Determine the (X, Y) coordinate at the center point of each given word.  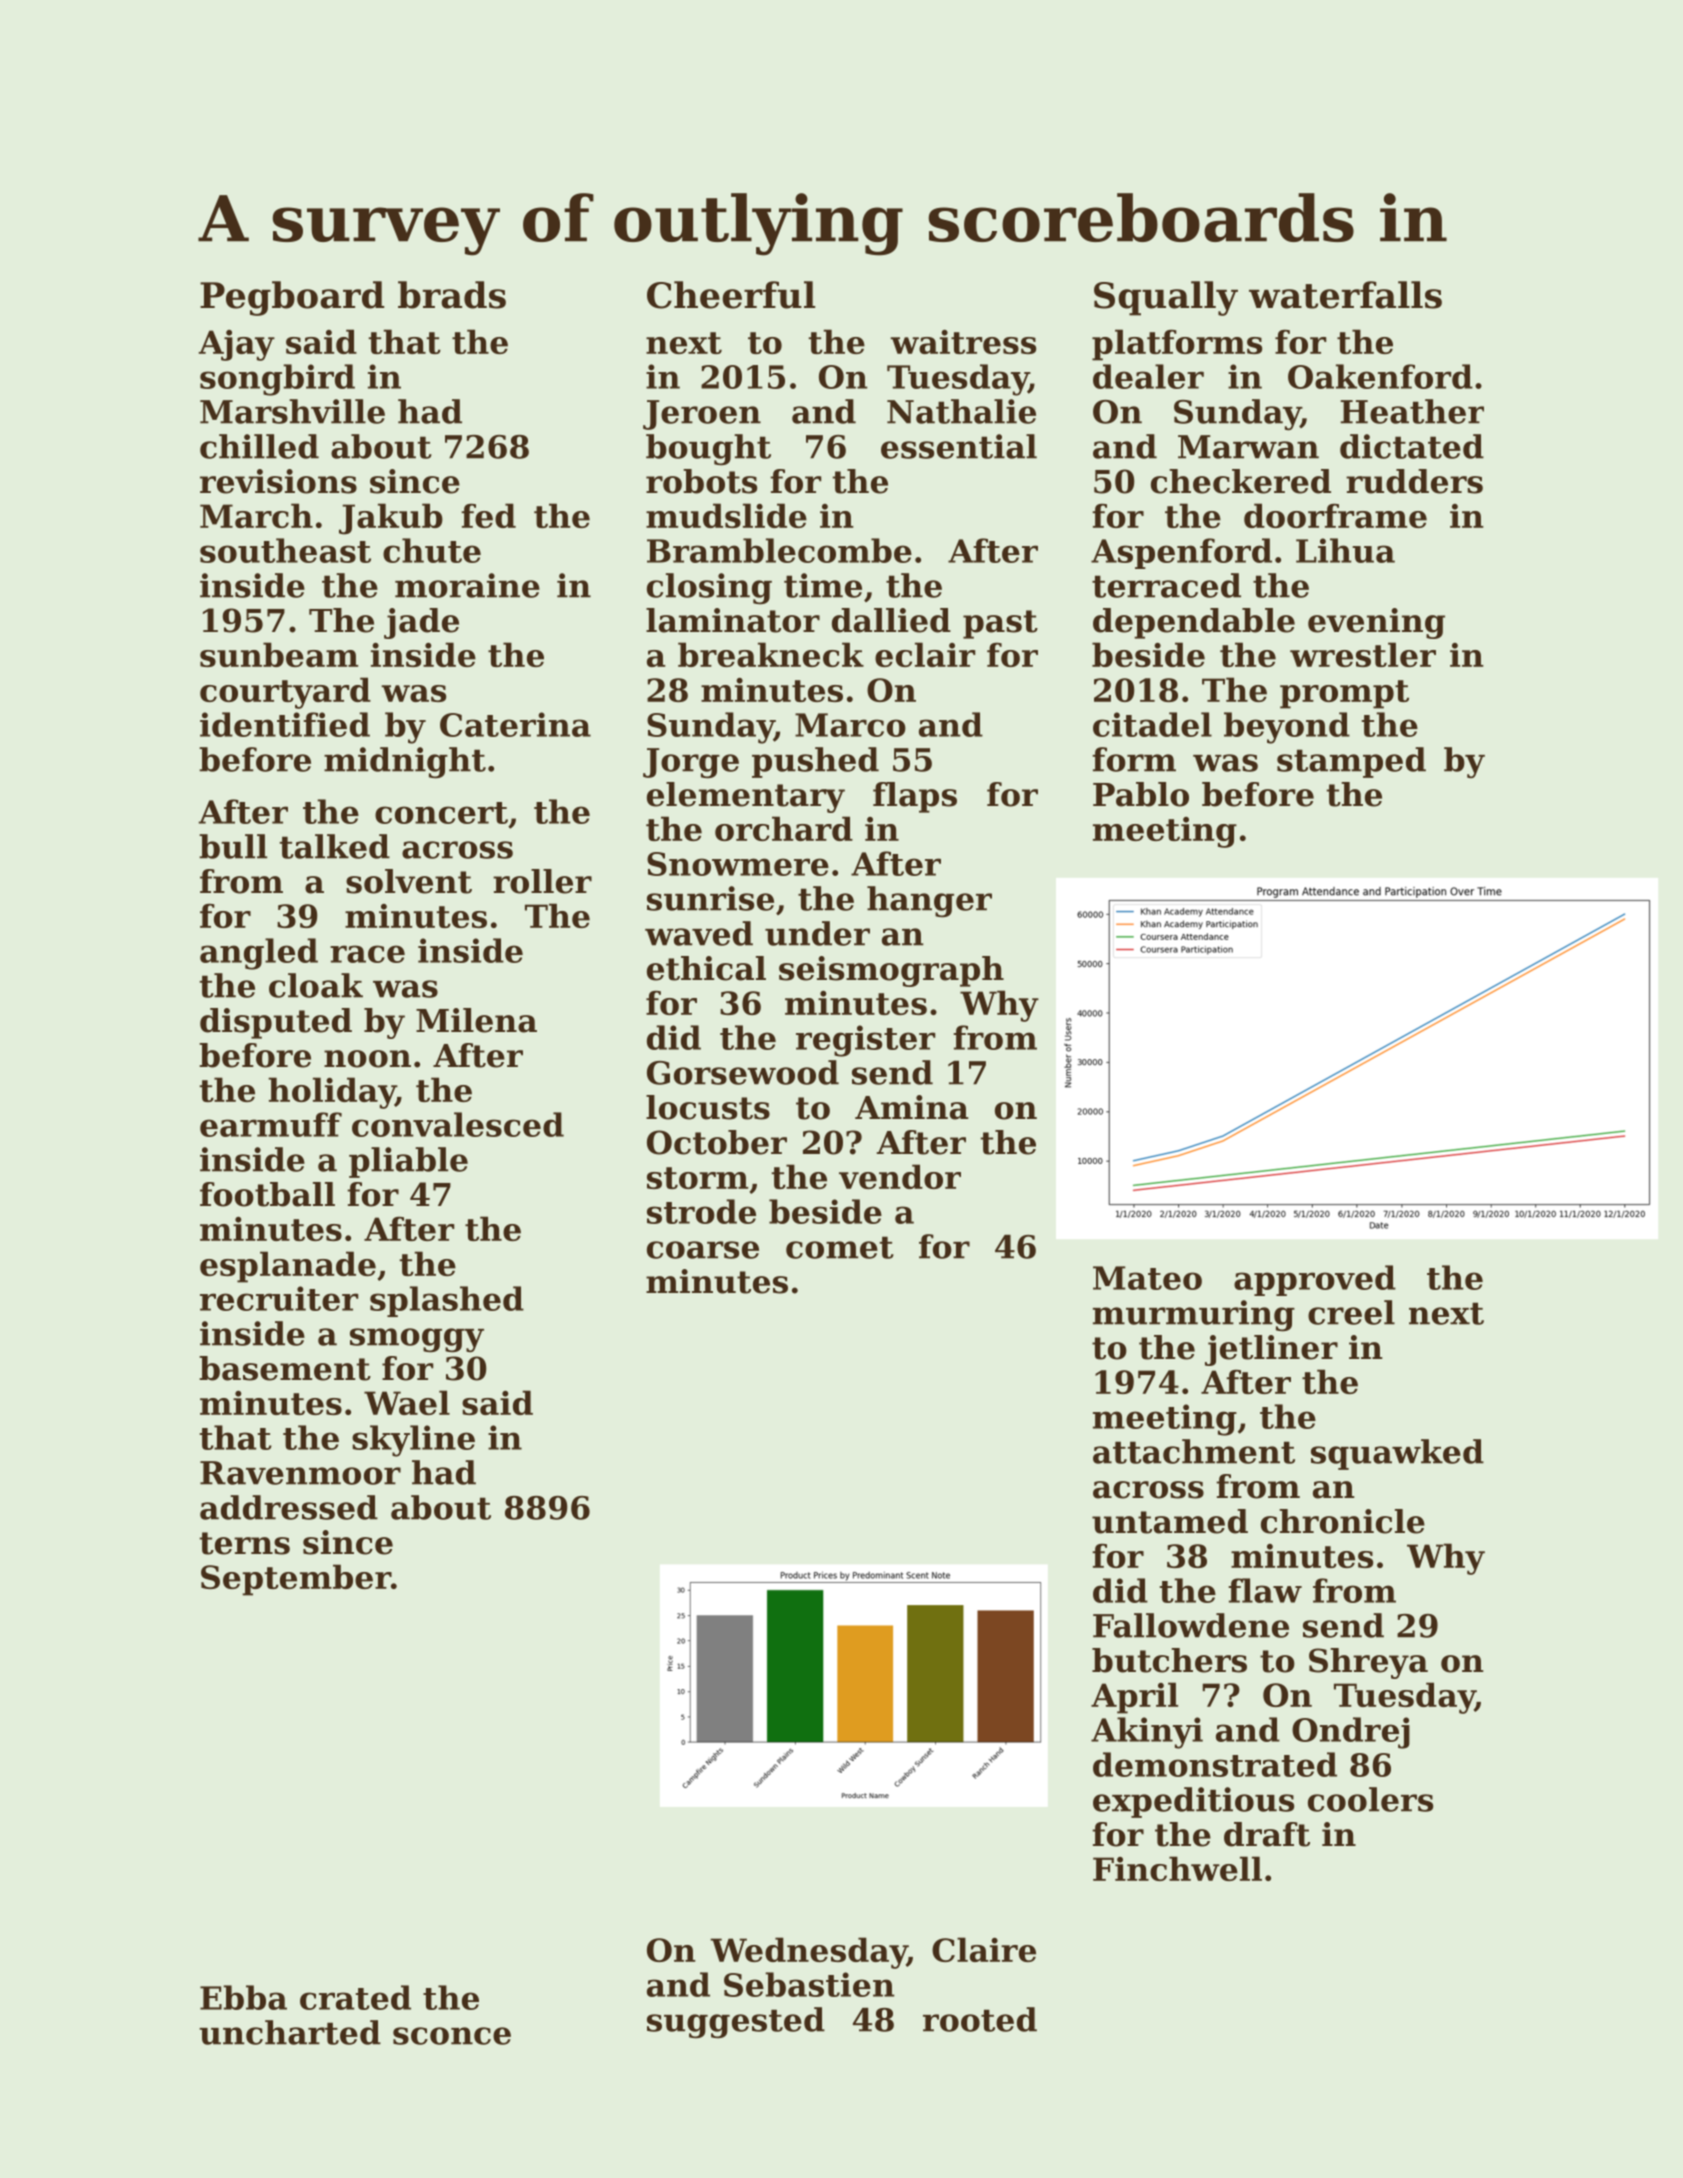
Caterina (515, 724)
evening (1376, 623)
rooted (980, 2019)
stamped (1351, 762)
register (865, 1041)
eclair (925, 654)
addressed (289, 1507)
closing (709, 589)
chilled (259, 446)
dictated (1412, 446)
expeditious (1193, 1802)
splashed (447, 1301)
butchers (1169, 1660)
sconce (452, 2036)
